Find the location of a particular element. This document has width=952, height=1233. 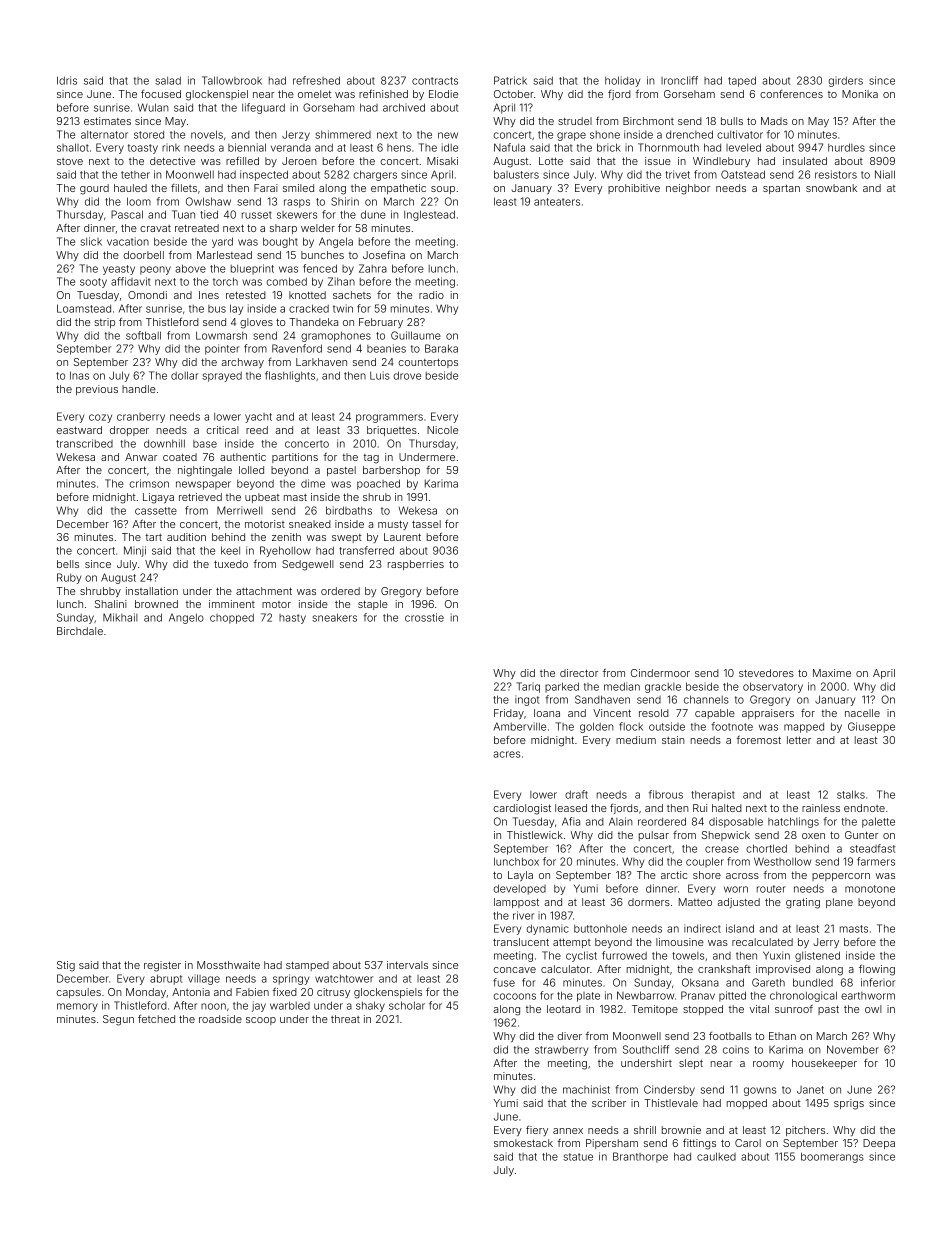

refinished is located at coordinates (383, 93).
